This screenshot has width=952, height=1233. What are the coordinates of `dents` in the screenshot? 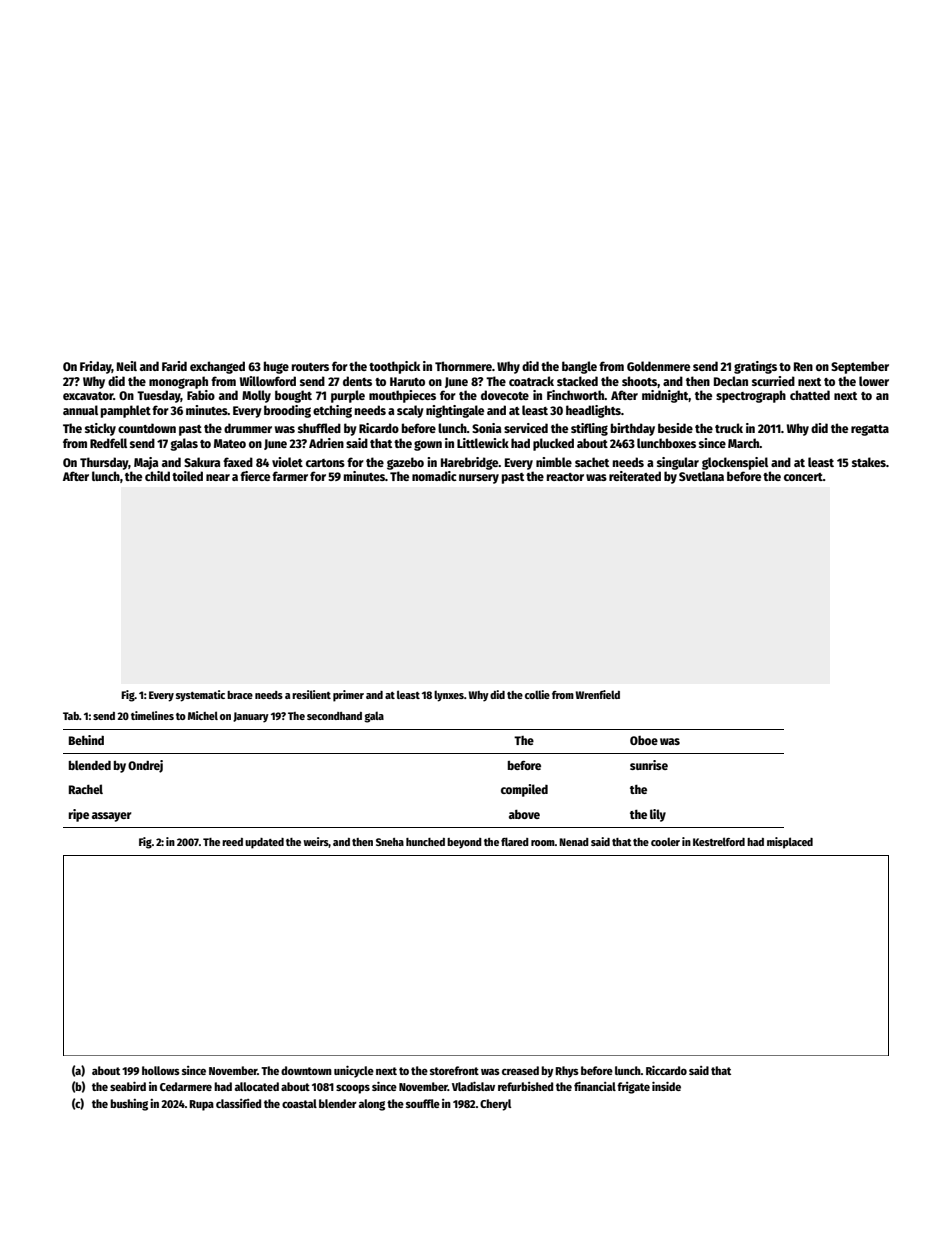 It's located at (357, 381).
